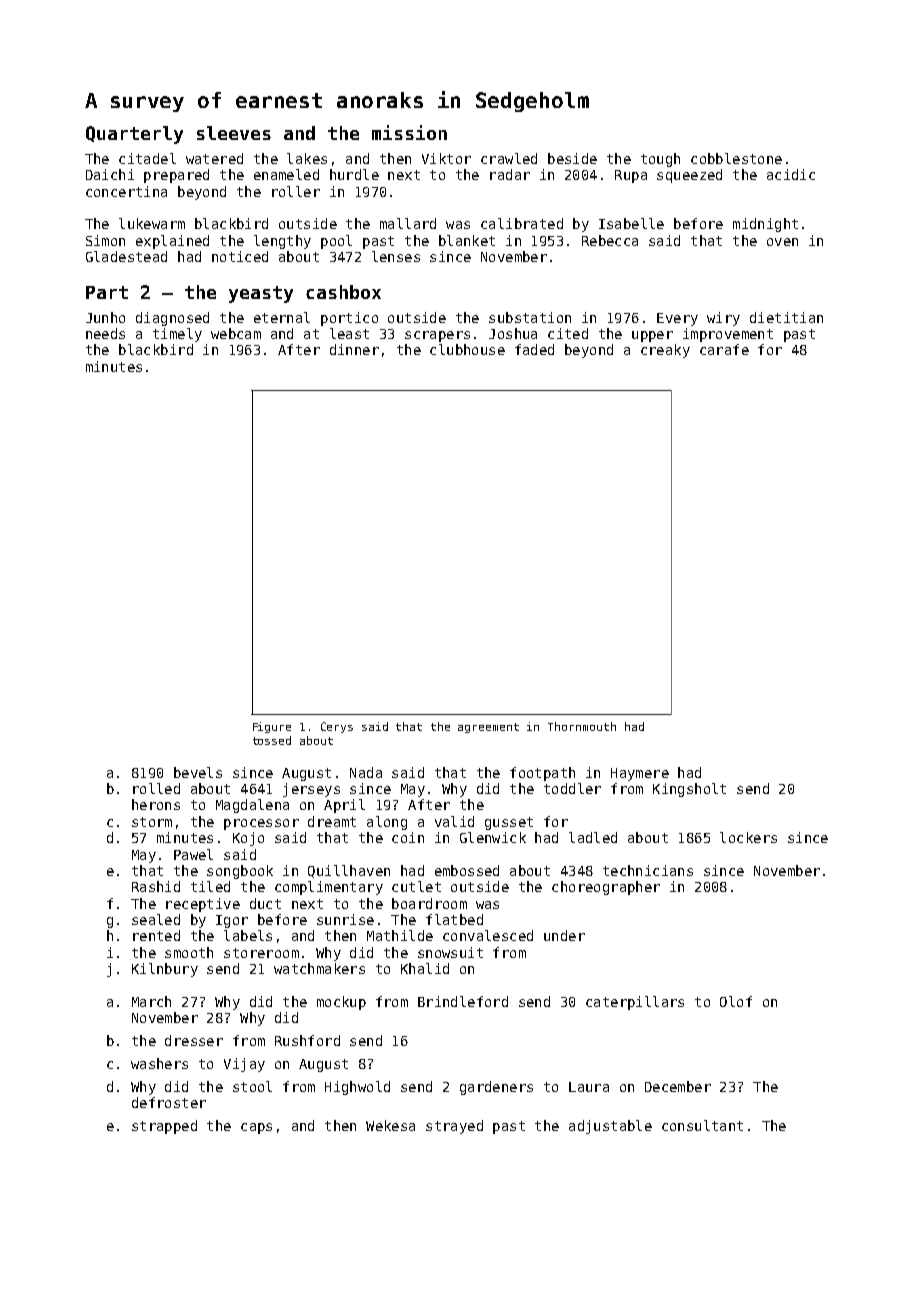 Image resolution: width=924 pixels, height=1308 pixels. Describe the element at coordinates (454, 1127) in the screenshot. I see `strayed` at that location.
